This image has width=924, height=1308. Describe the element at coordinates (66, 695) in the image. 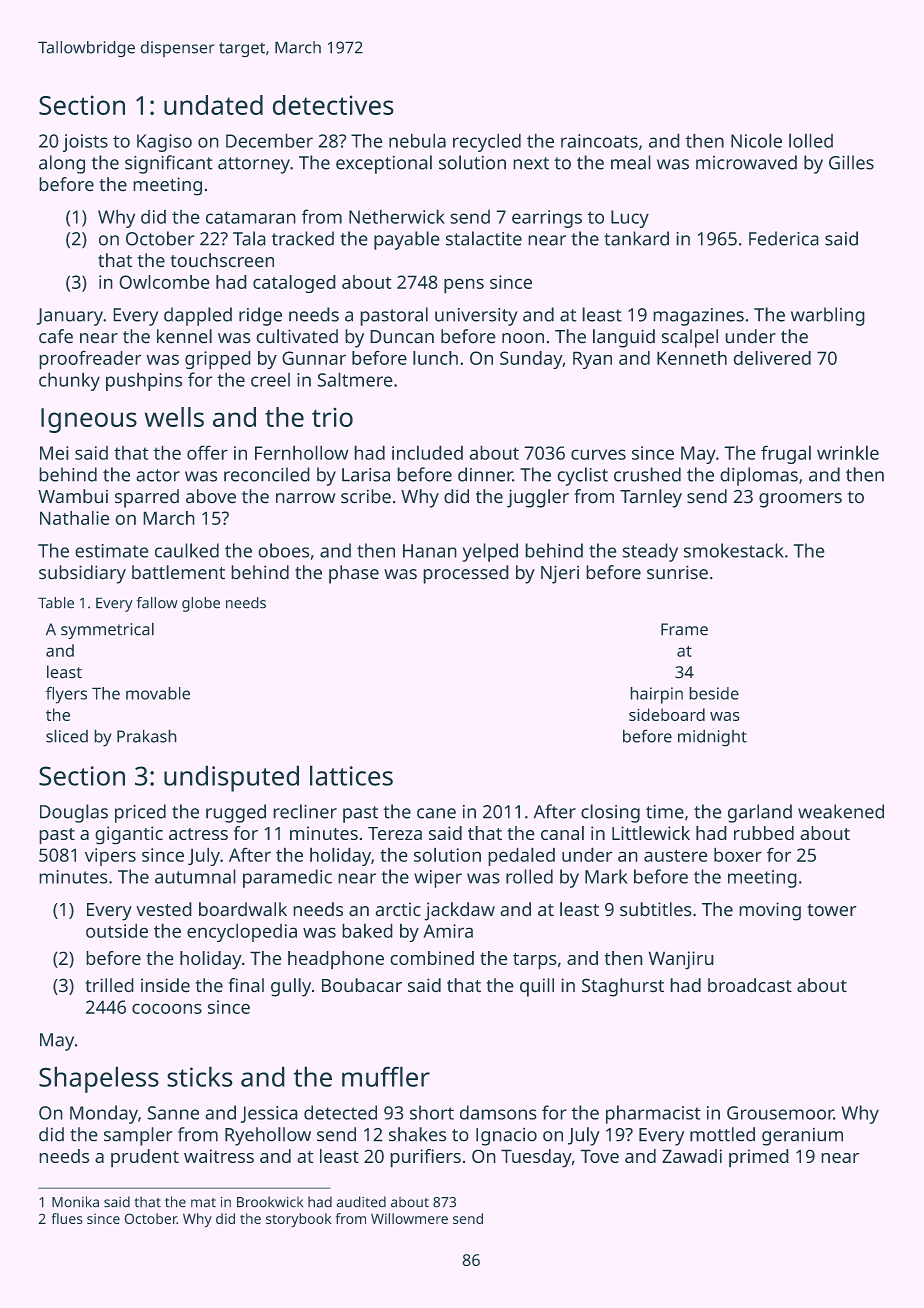

I see `flyers` at that location.
